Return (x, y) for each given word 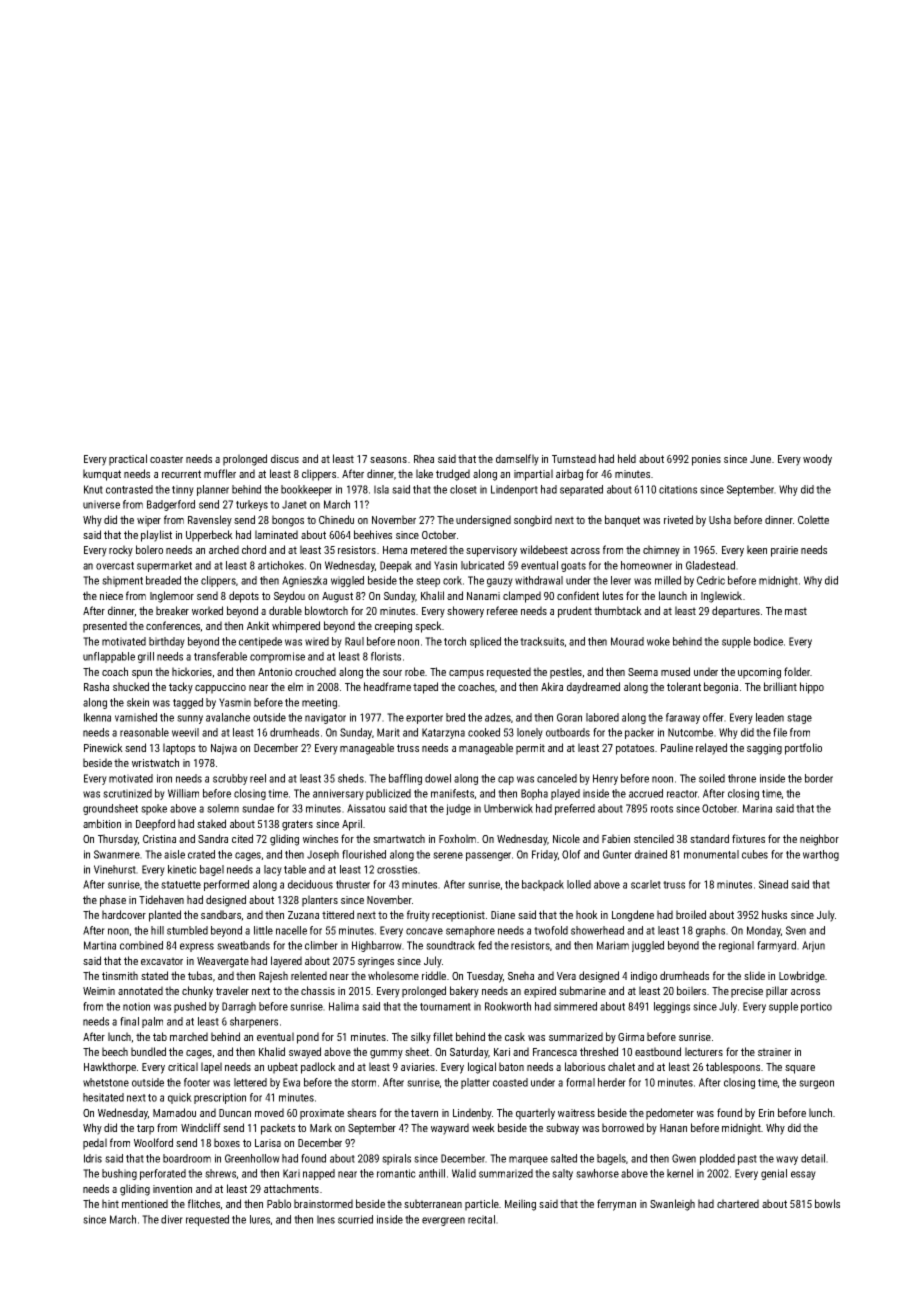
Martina (100, 945)
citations (678, 489)
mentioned (145, 1203)
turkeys (252, 505)
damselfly (517, 460)
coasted (510, 1082)
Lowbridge (802, 977)
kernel (680, 1173)
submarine (582, 990)
